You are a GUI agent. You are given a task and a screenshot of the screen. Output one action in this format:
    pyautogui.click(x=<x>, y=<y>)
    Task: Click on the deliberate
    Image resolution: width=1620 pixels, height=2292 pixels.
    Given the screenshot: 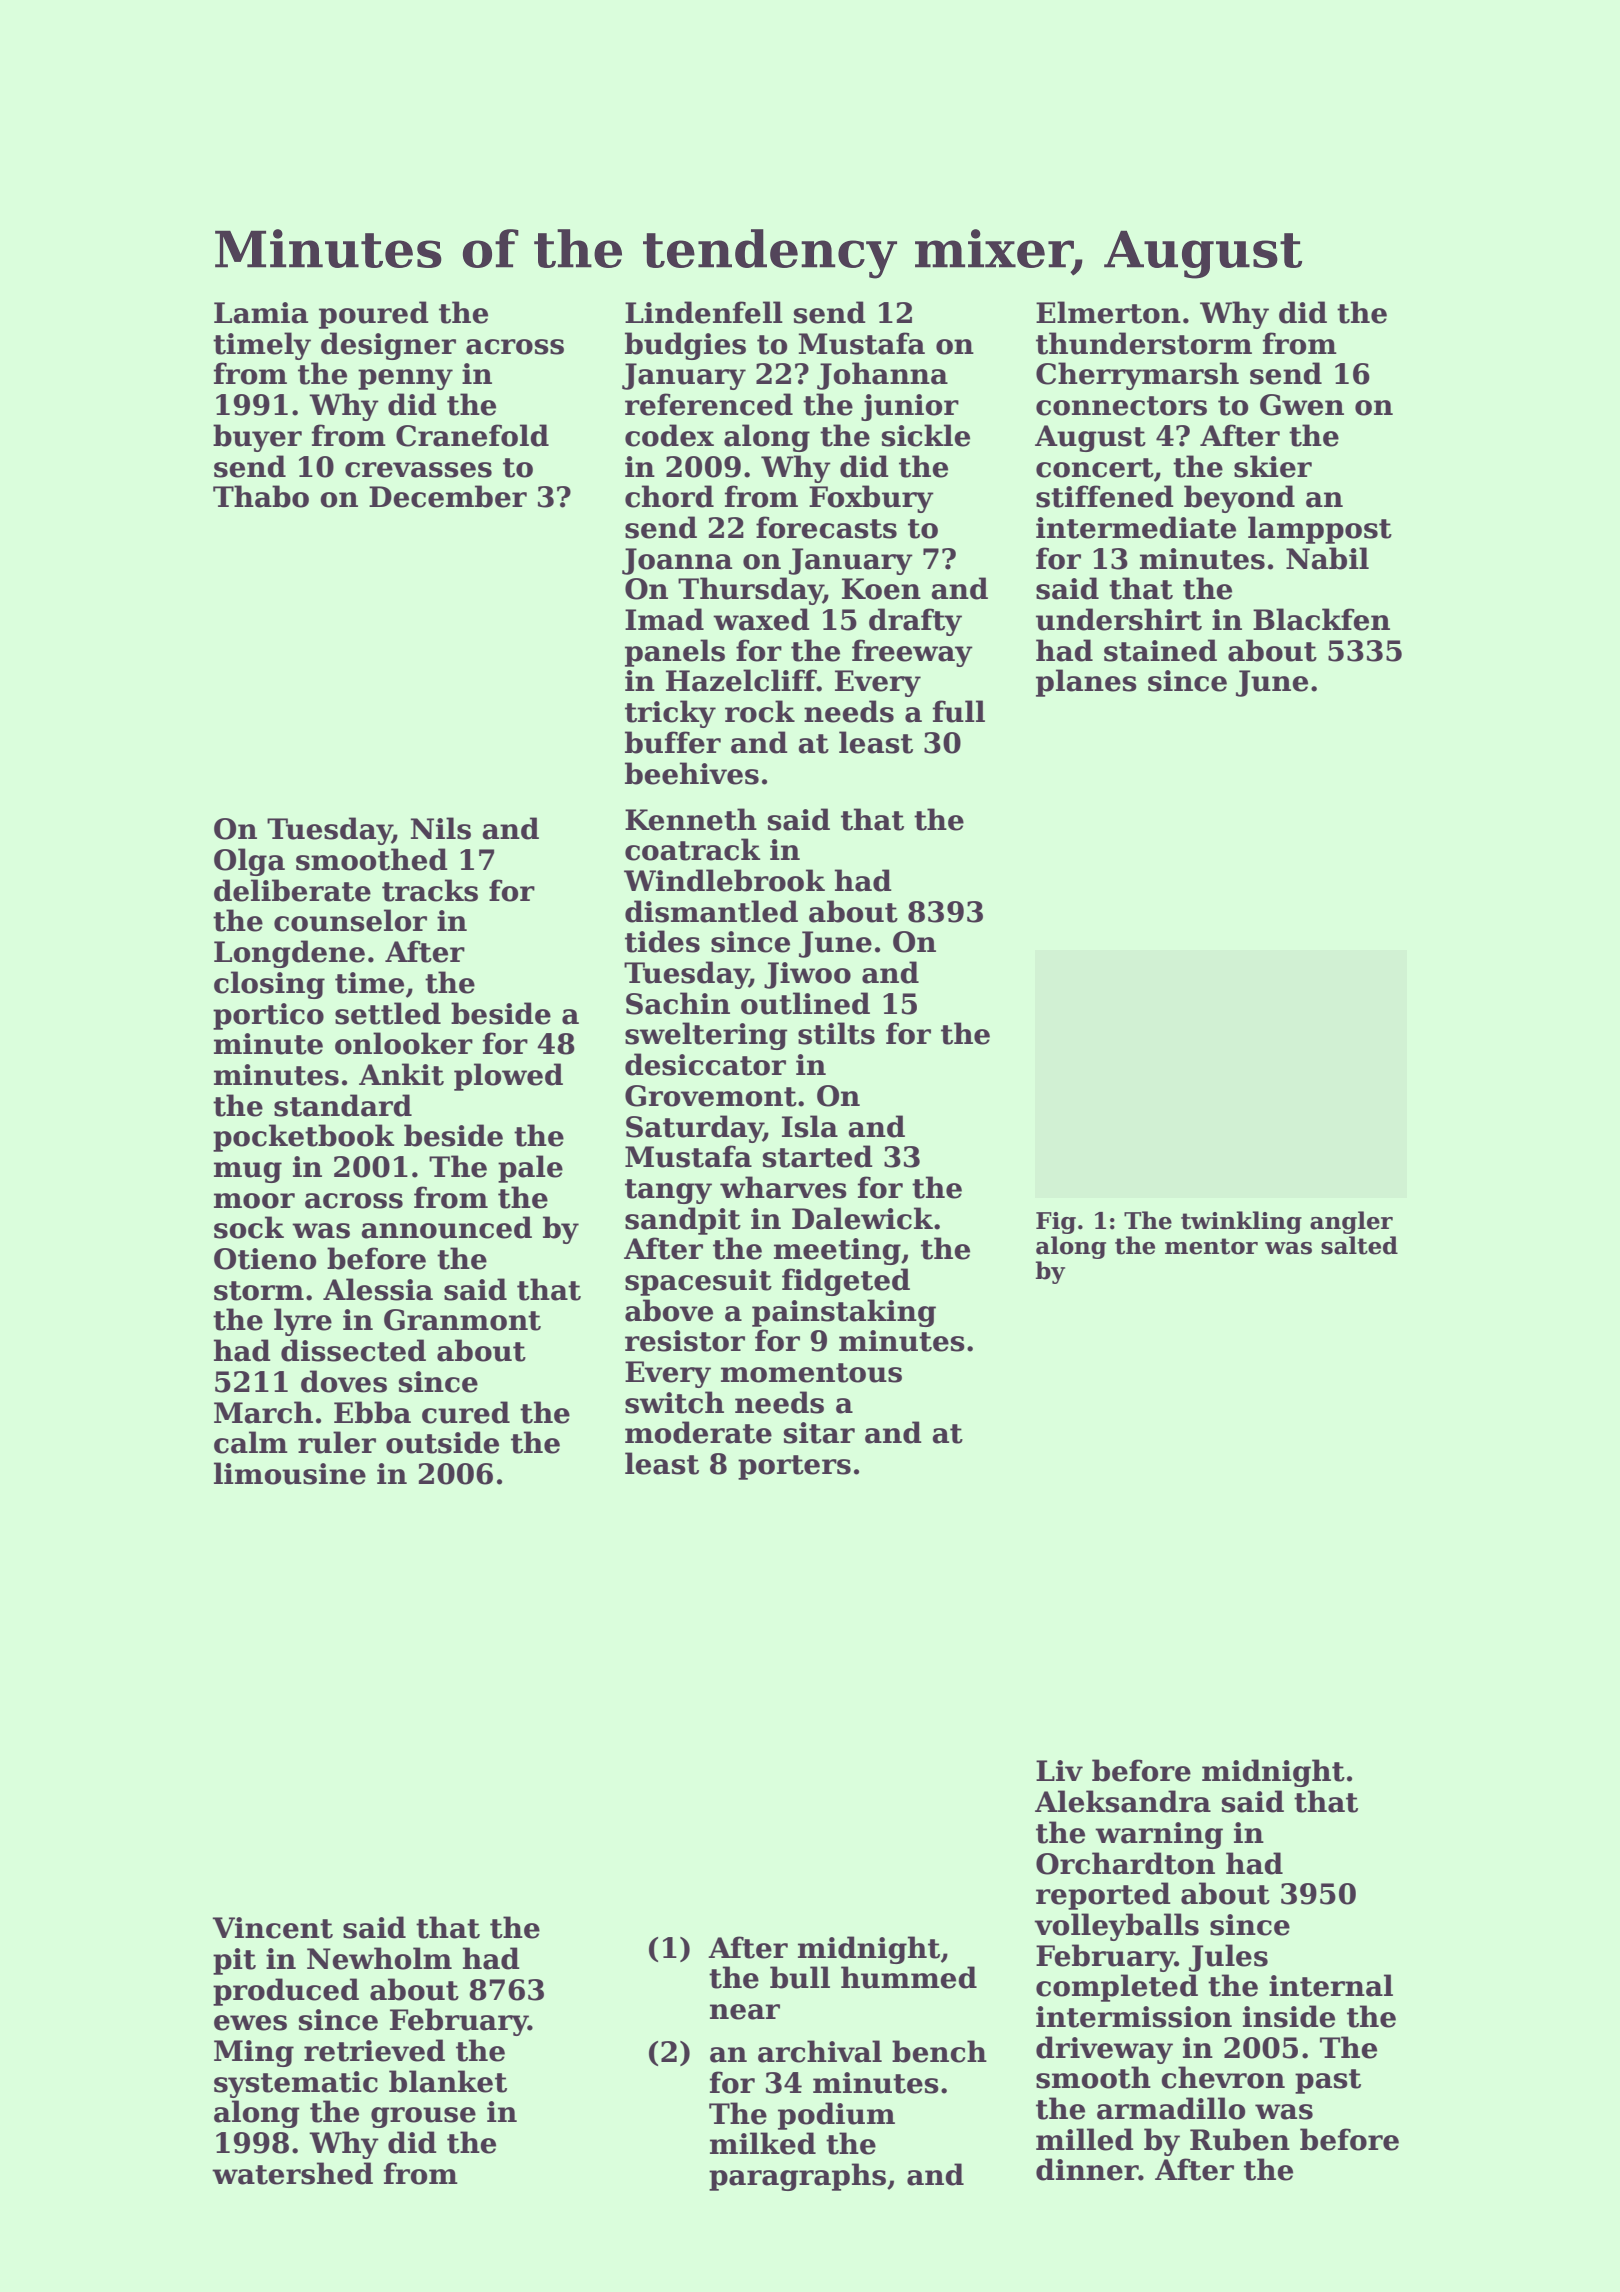 What is the action you would take?
    pyautogui.click(x=292, y=890)
